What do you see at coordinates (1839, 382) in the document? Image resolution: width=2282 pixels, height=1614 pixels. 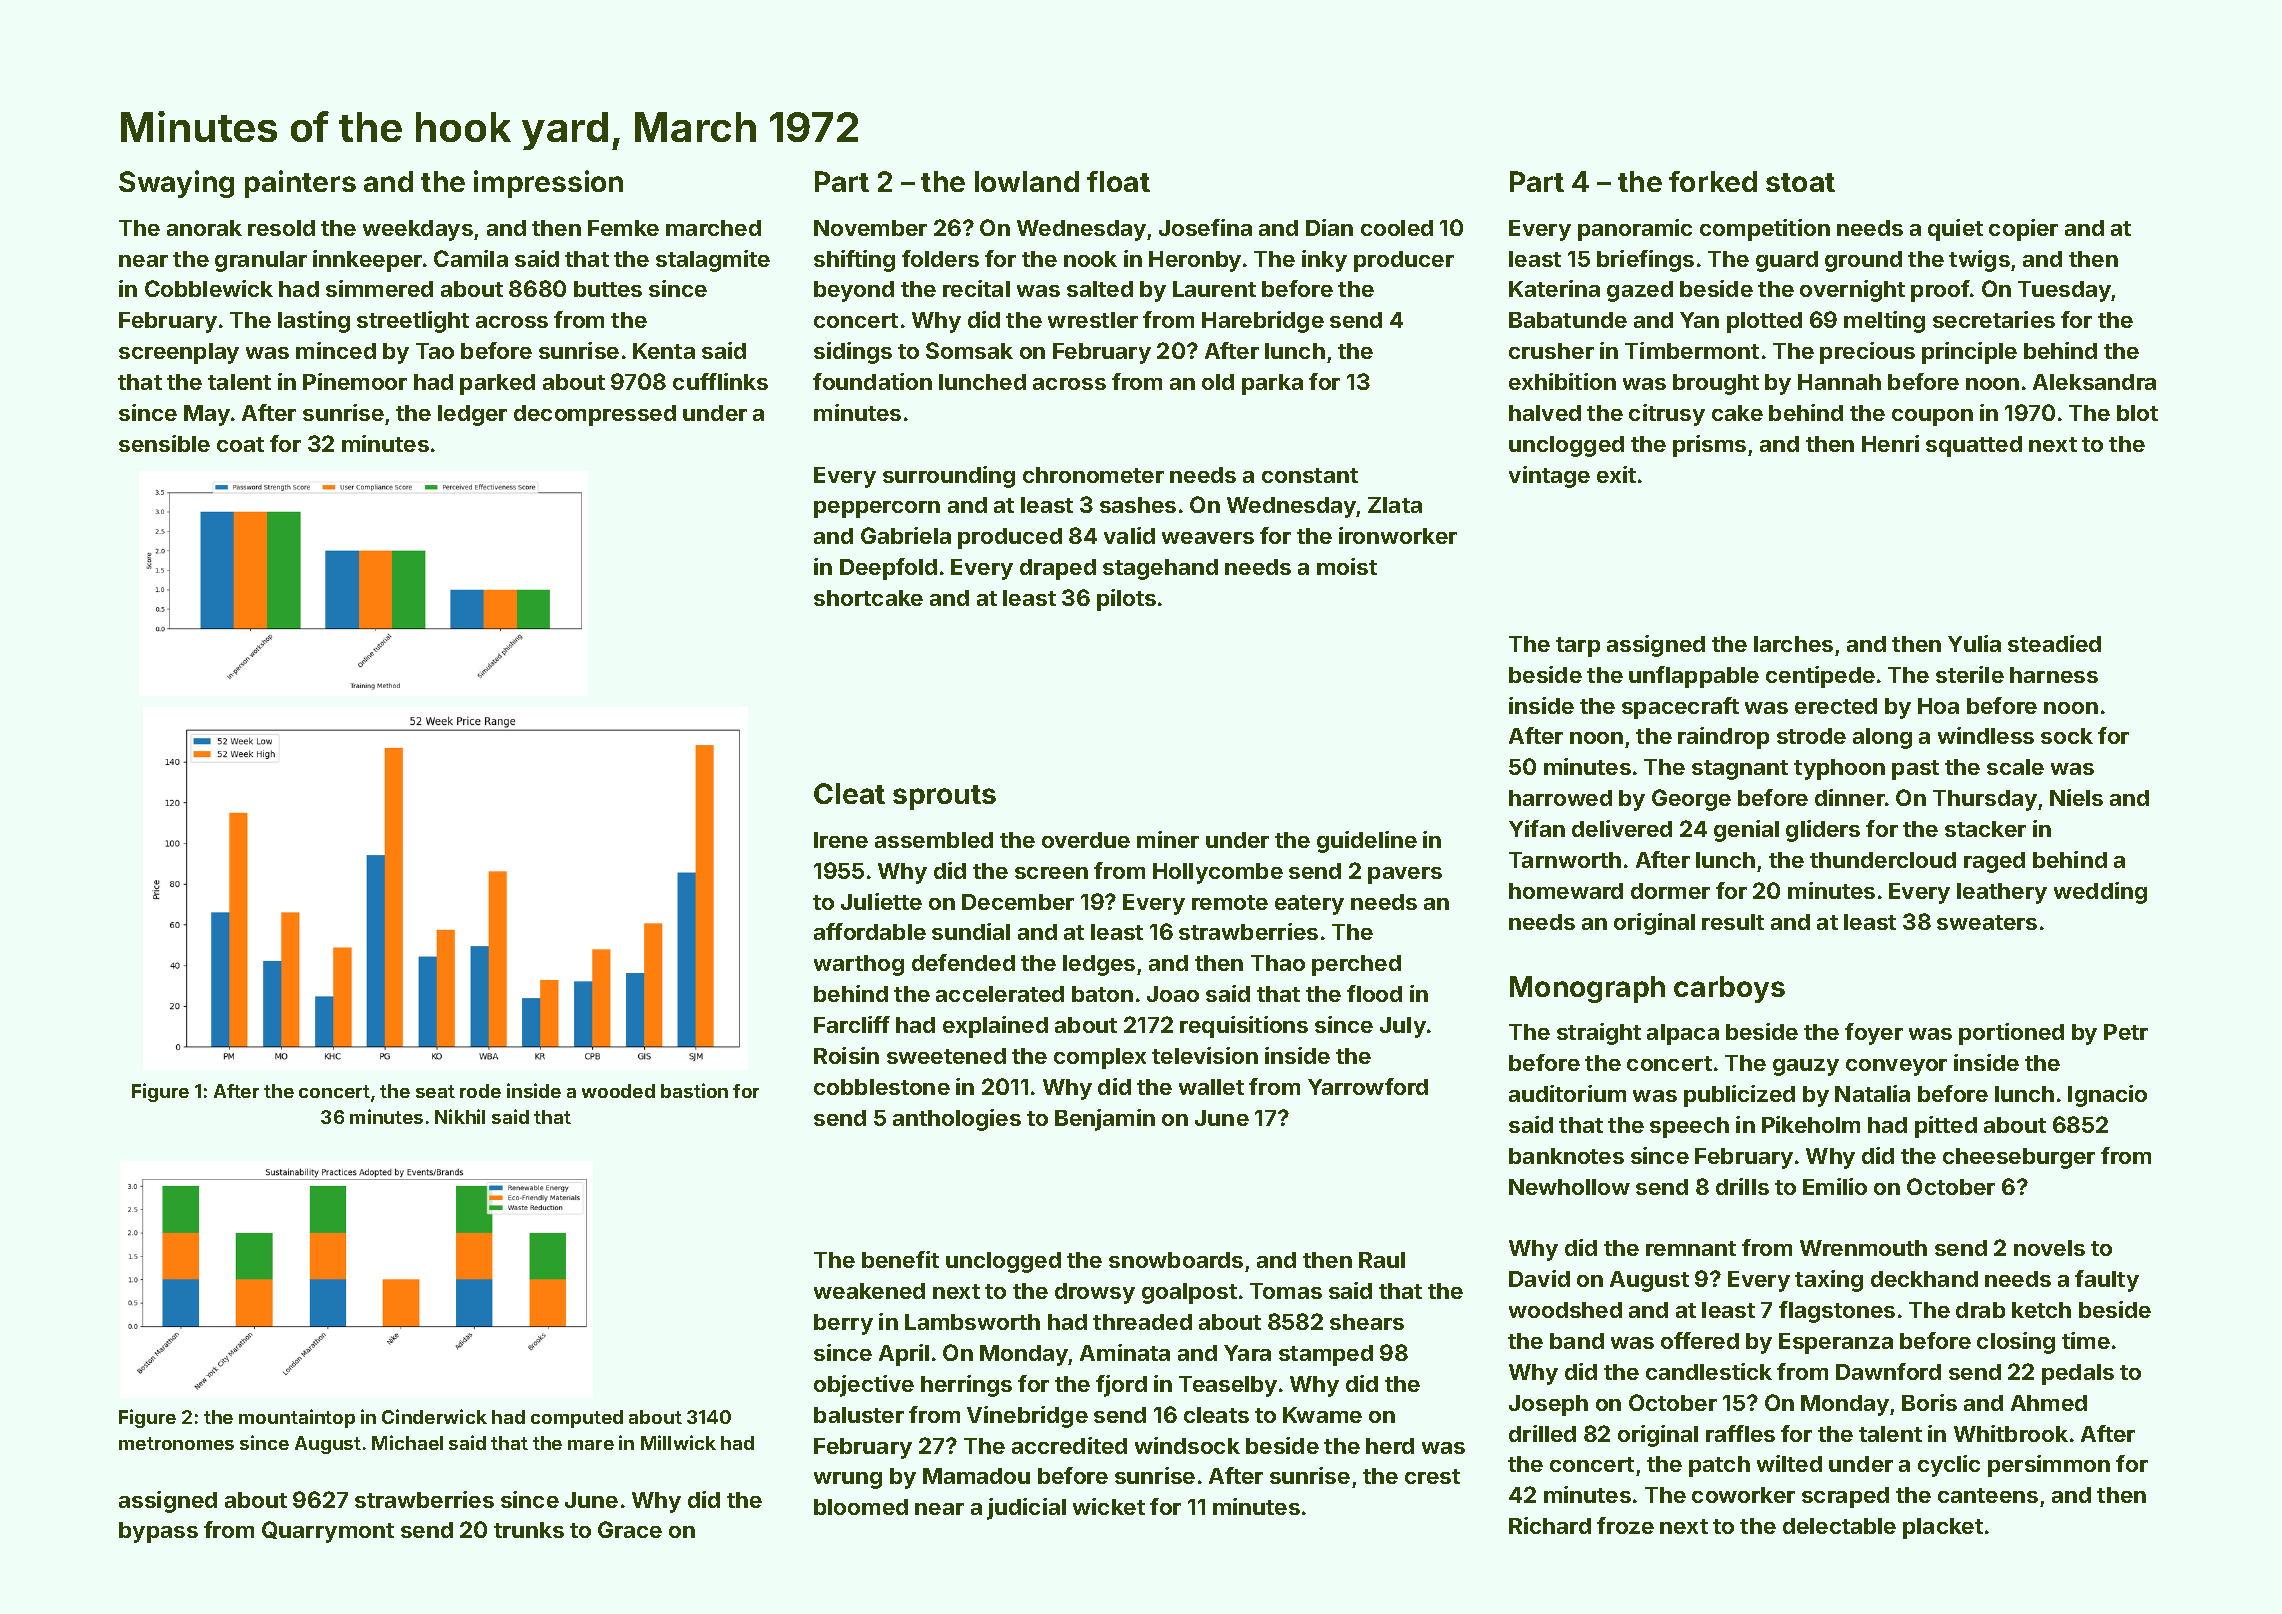 I see `Hannah` at bounding box center [1839, 382].
